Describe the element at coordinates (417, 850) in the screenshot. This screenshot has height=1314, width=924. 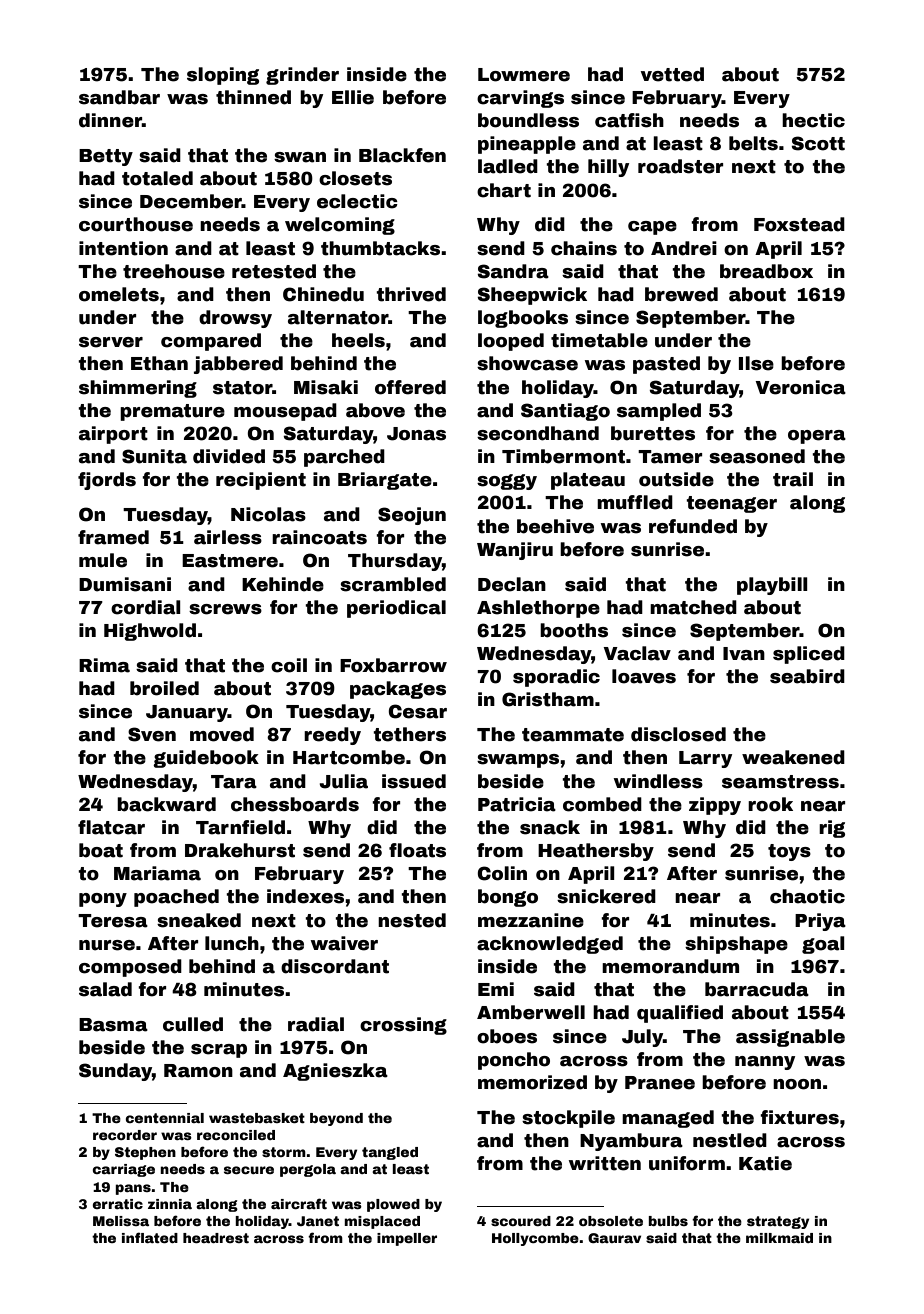
I see `floats` at that location.
